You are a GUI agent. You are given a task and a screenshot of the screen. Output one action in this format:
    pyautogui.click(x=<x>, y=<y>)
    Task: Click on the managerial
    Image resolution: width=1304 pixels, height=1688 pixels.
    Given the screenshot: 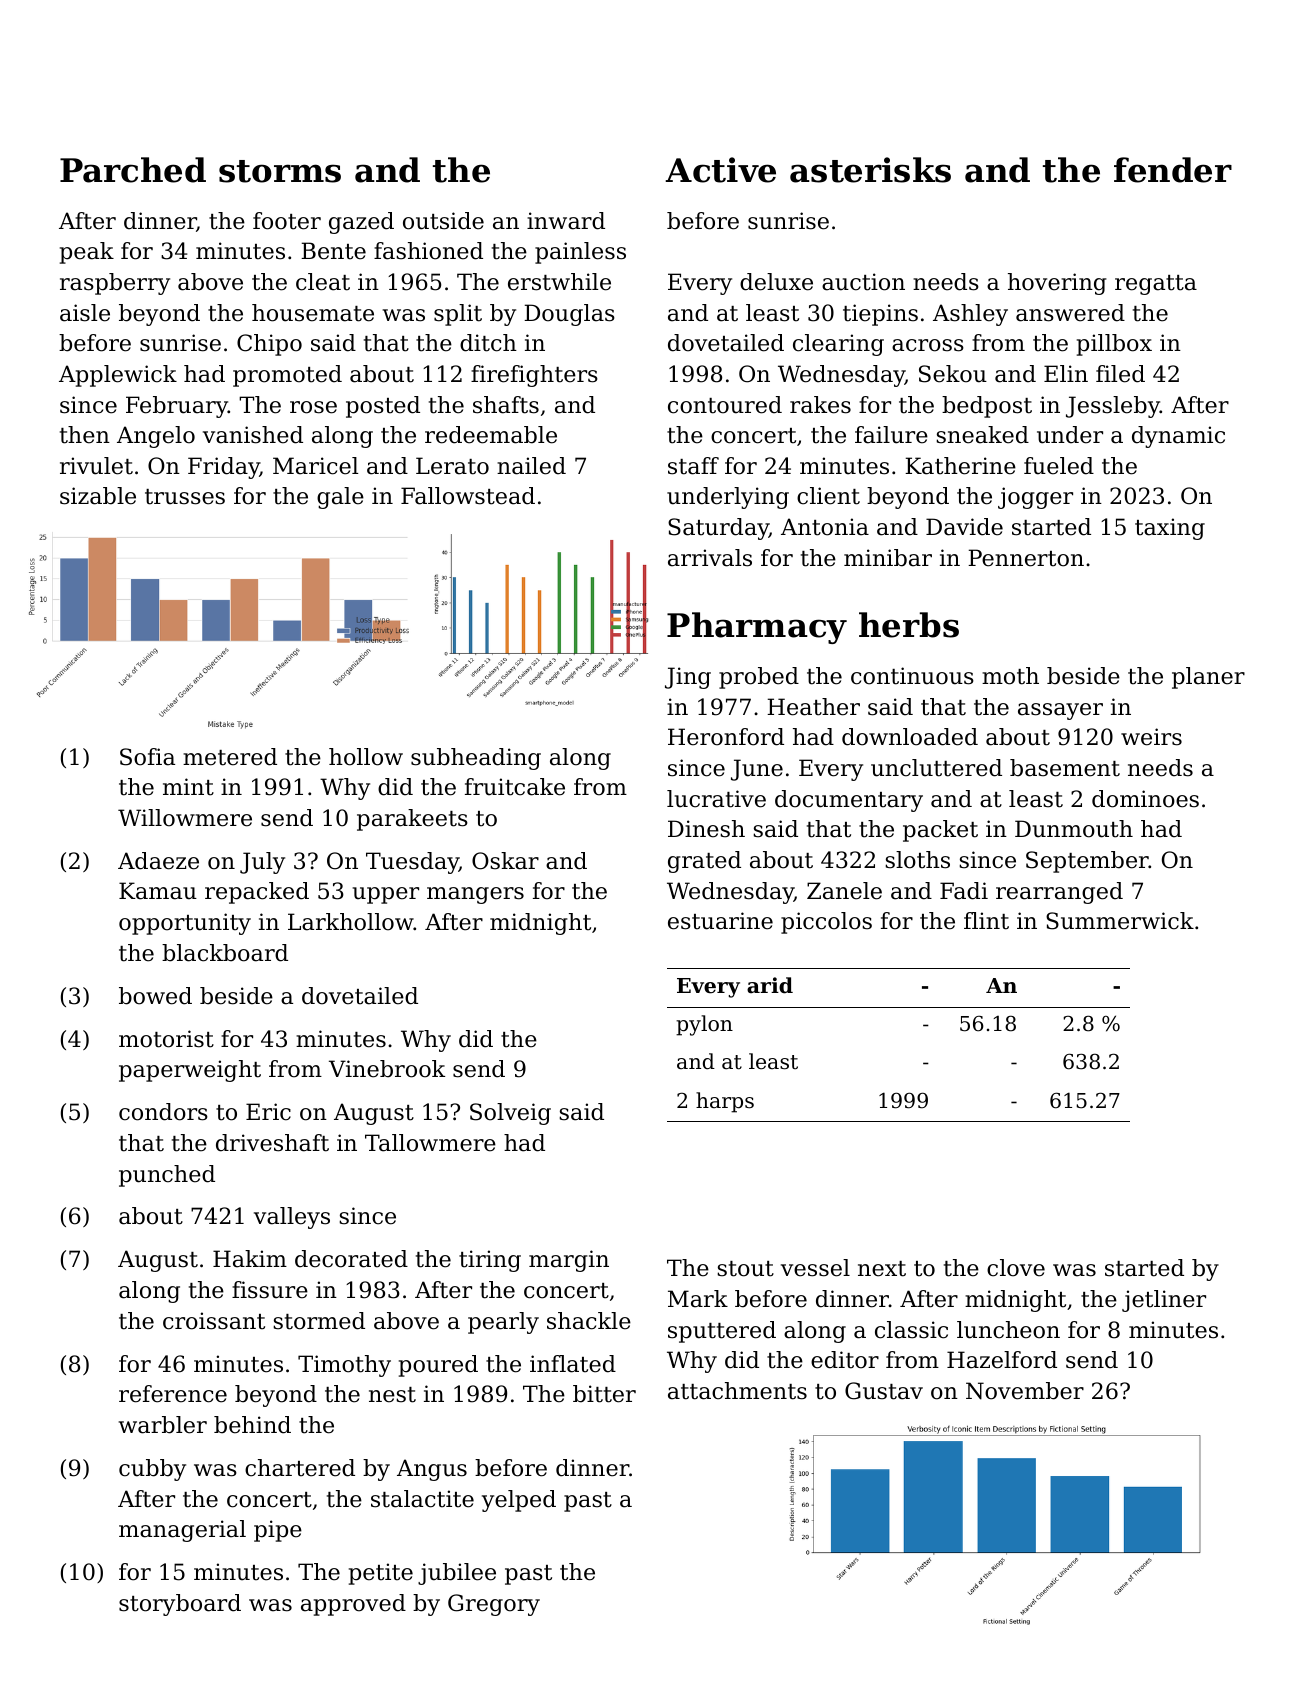 What is the action you would take?
    pyautogui.click(x=182, y=1531)
